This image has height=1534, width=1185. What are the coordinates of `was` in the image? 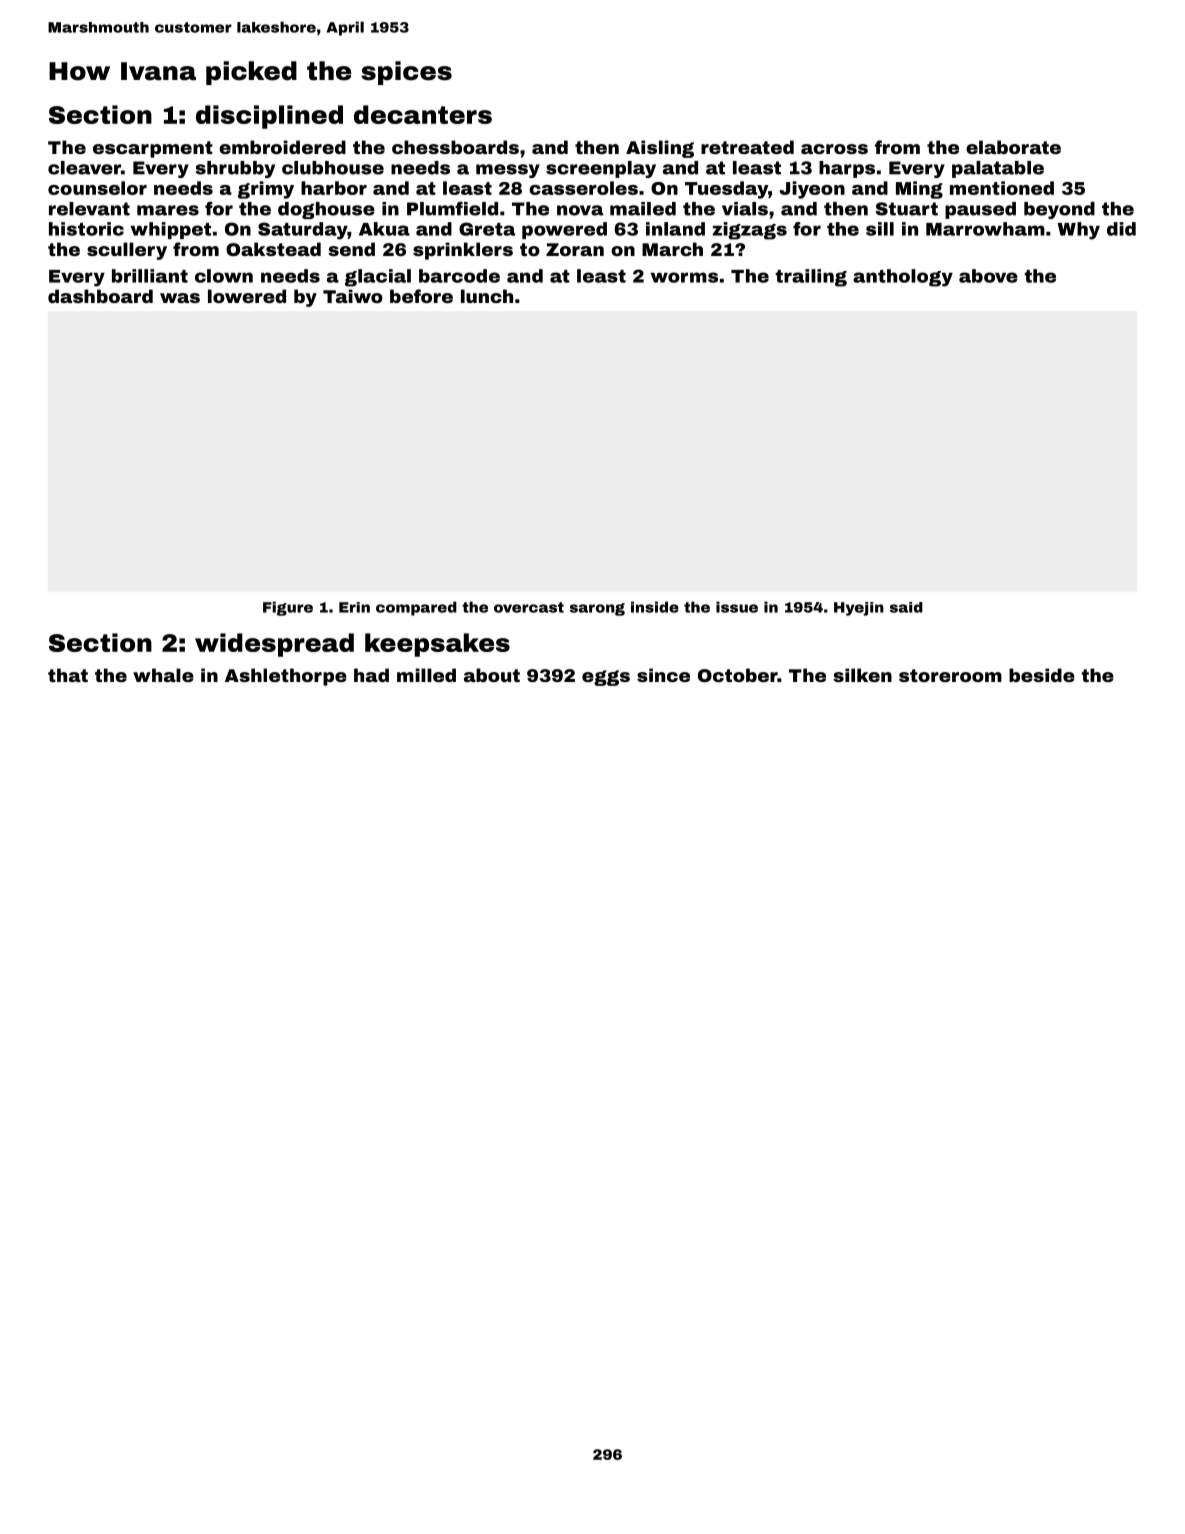 It's located at (180, 298).
